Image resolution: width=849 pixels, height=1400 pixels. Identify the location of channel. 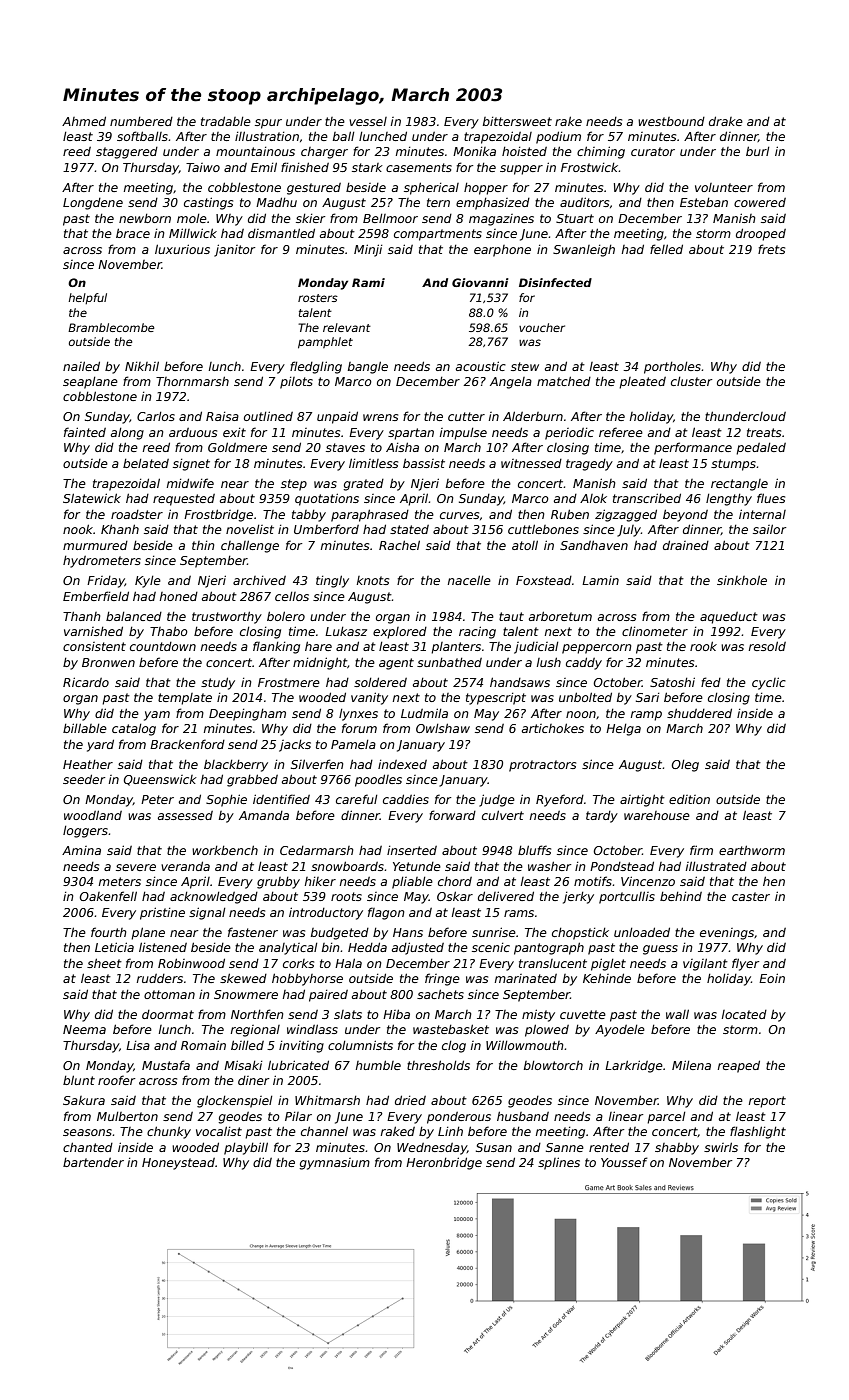
(324, 1131).
